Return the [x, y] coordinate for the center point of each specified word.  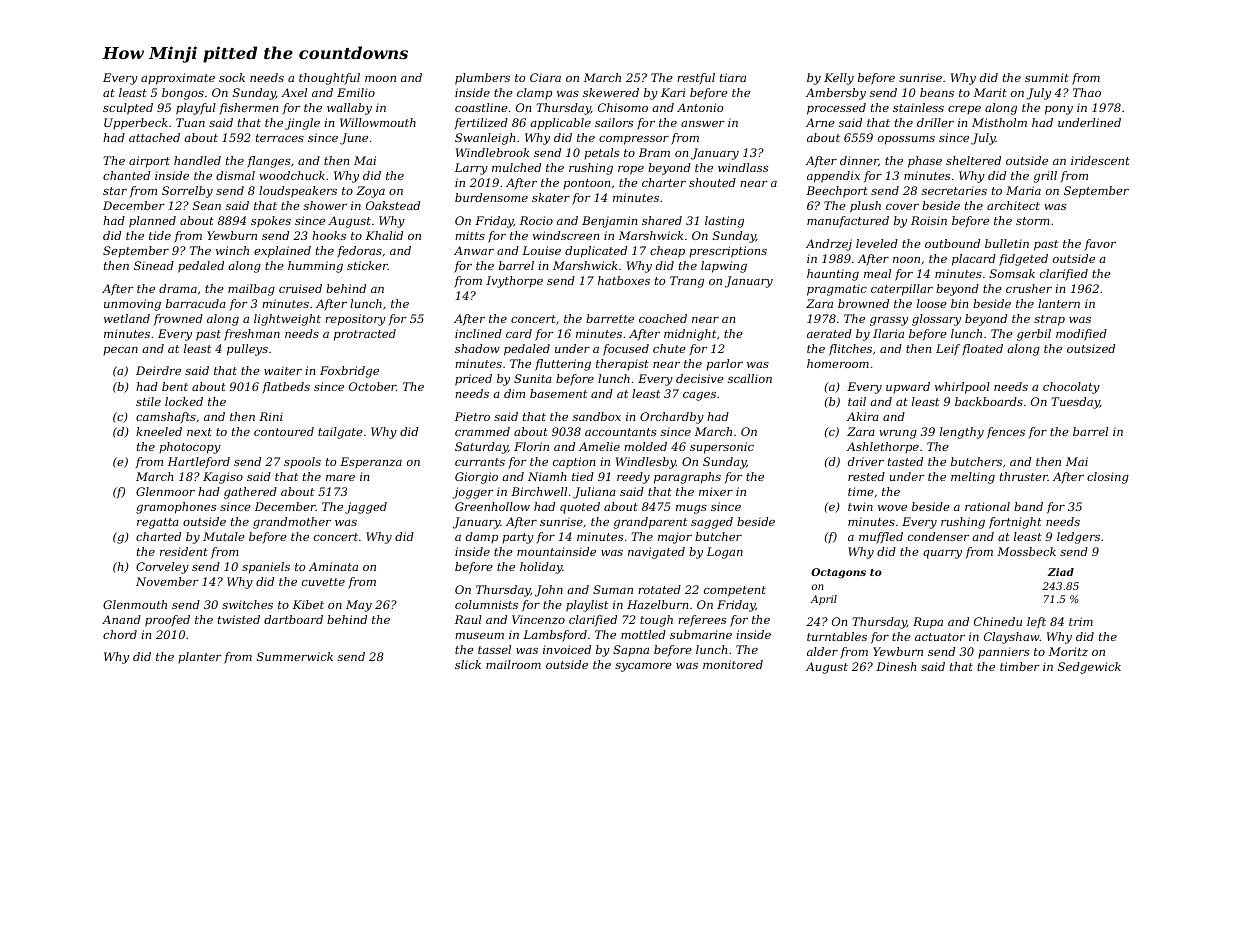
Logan [725, 553]
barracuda [196, 303]
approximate [178, 79]
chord [120, 634]
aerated [829, 333]
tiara [733, 77]
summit [1047, 77]
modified [1081, 335]
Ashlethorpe [883, 448]
